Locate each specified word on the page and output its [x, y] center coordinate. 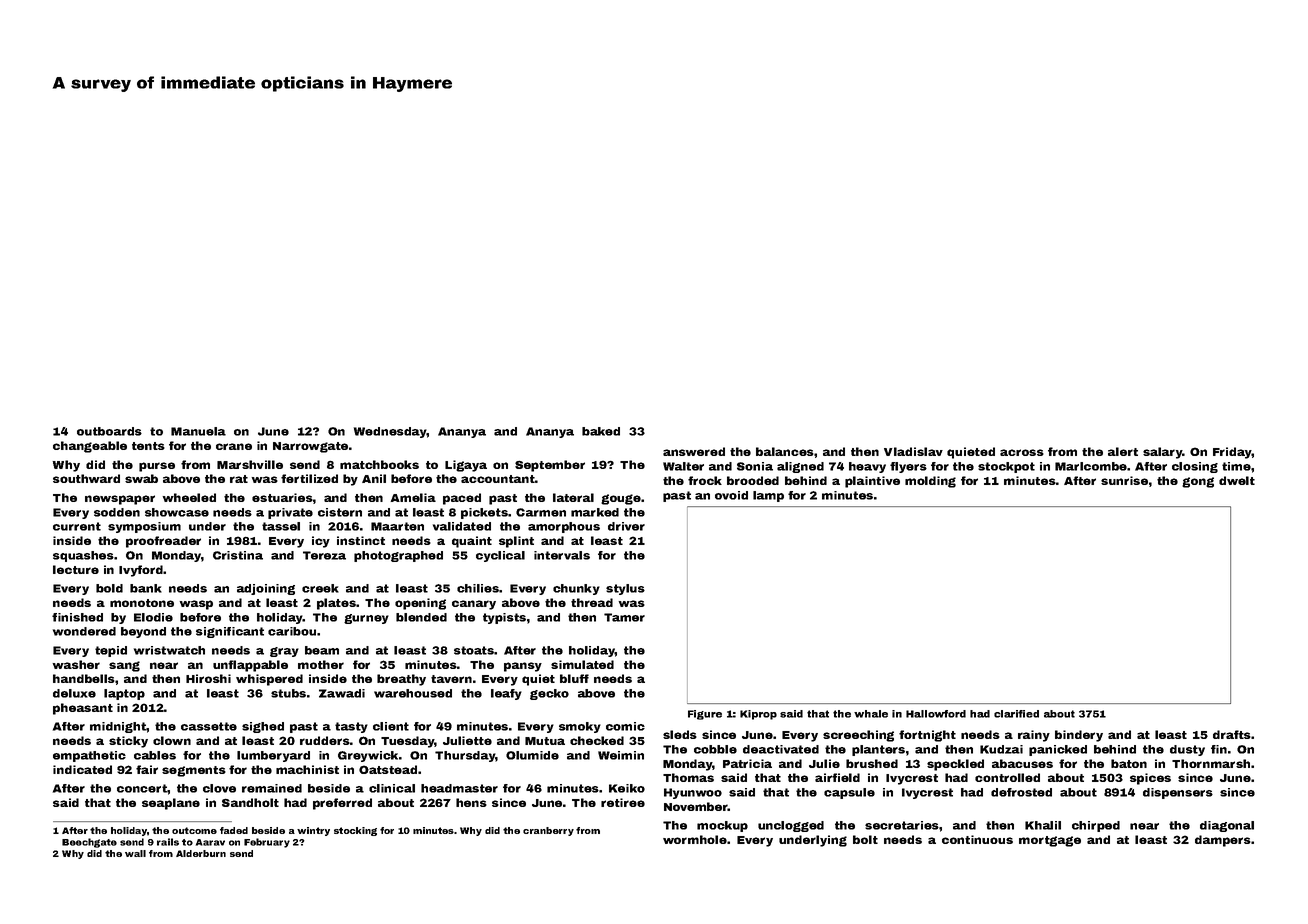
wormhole [695, 839]
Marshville [250, 464]
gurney [366, 619]
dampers [1223, 841]
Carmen [541, 512]
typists [504, 618]
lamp [768, 496]
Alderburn [201, 853]
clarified [1016, 714]
